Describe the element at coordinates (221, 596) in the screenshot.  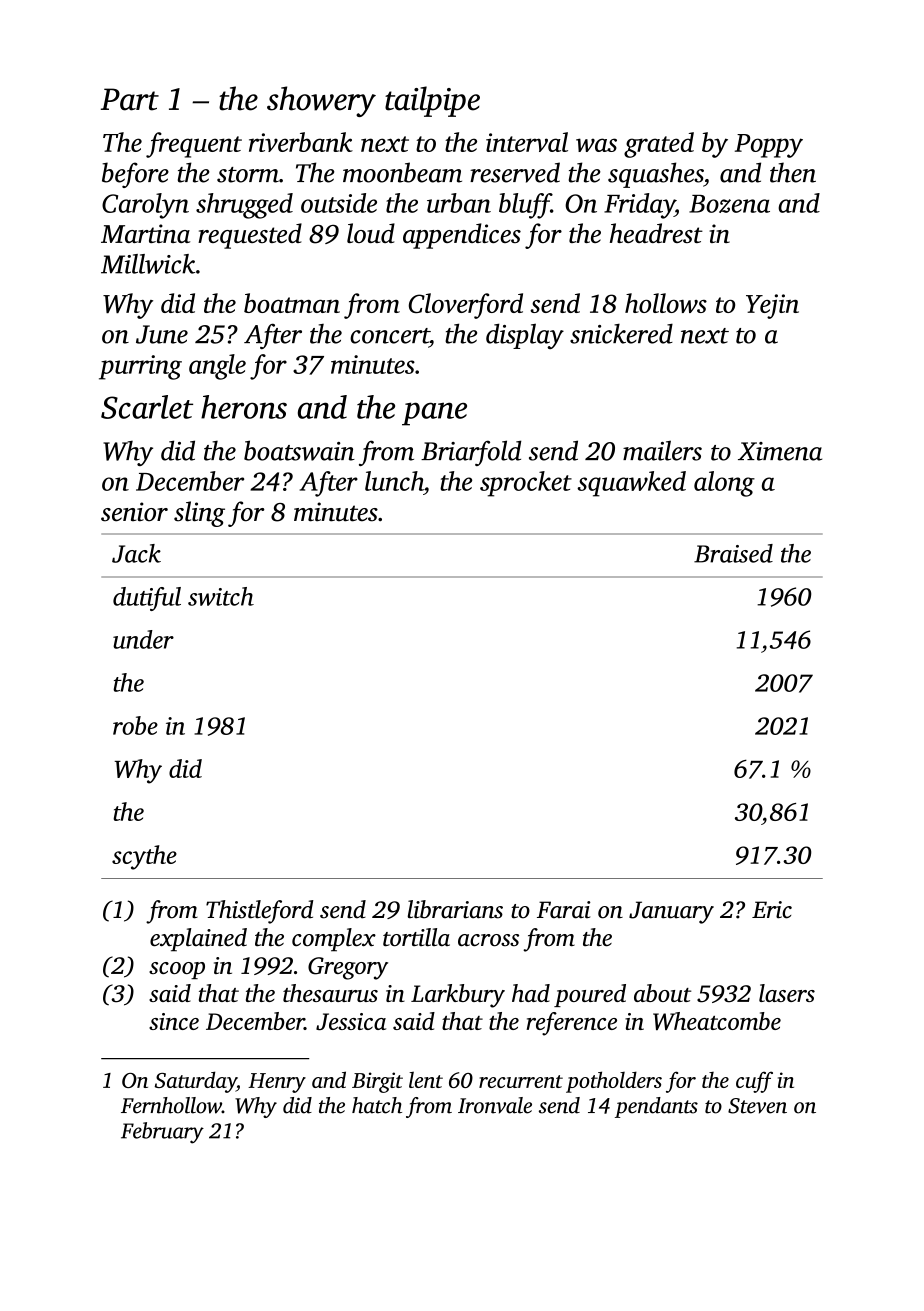
I see `switch` at that location.
